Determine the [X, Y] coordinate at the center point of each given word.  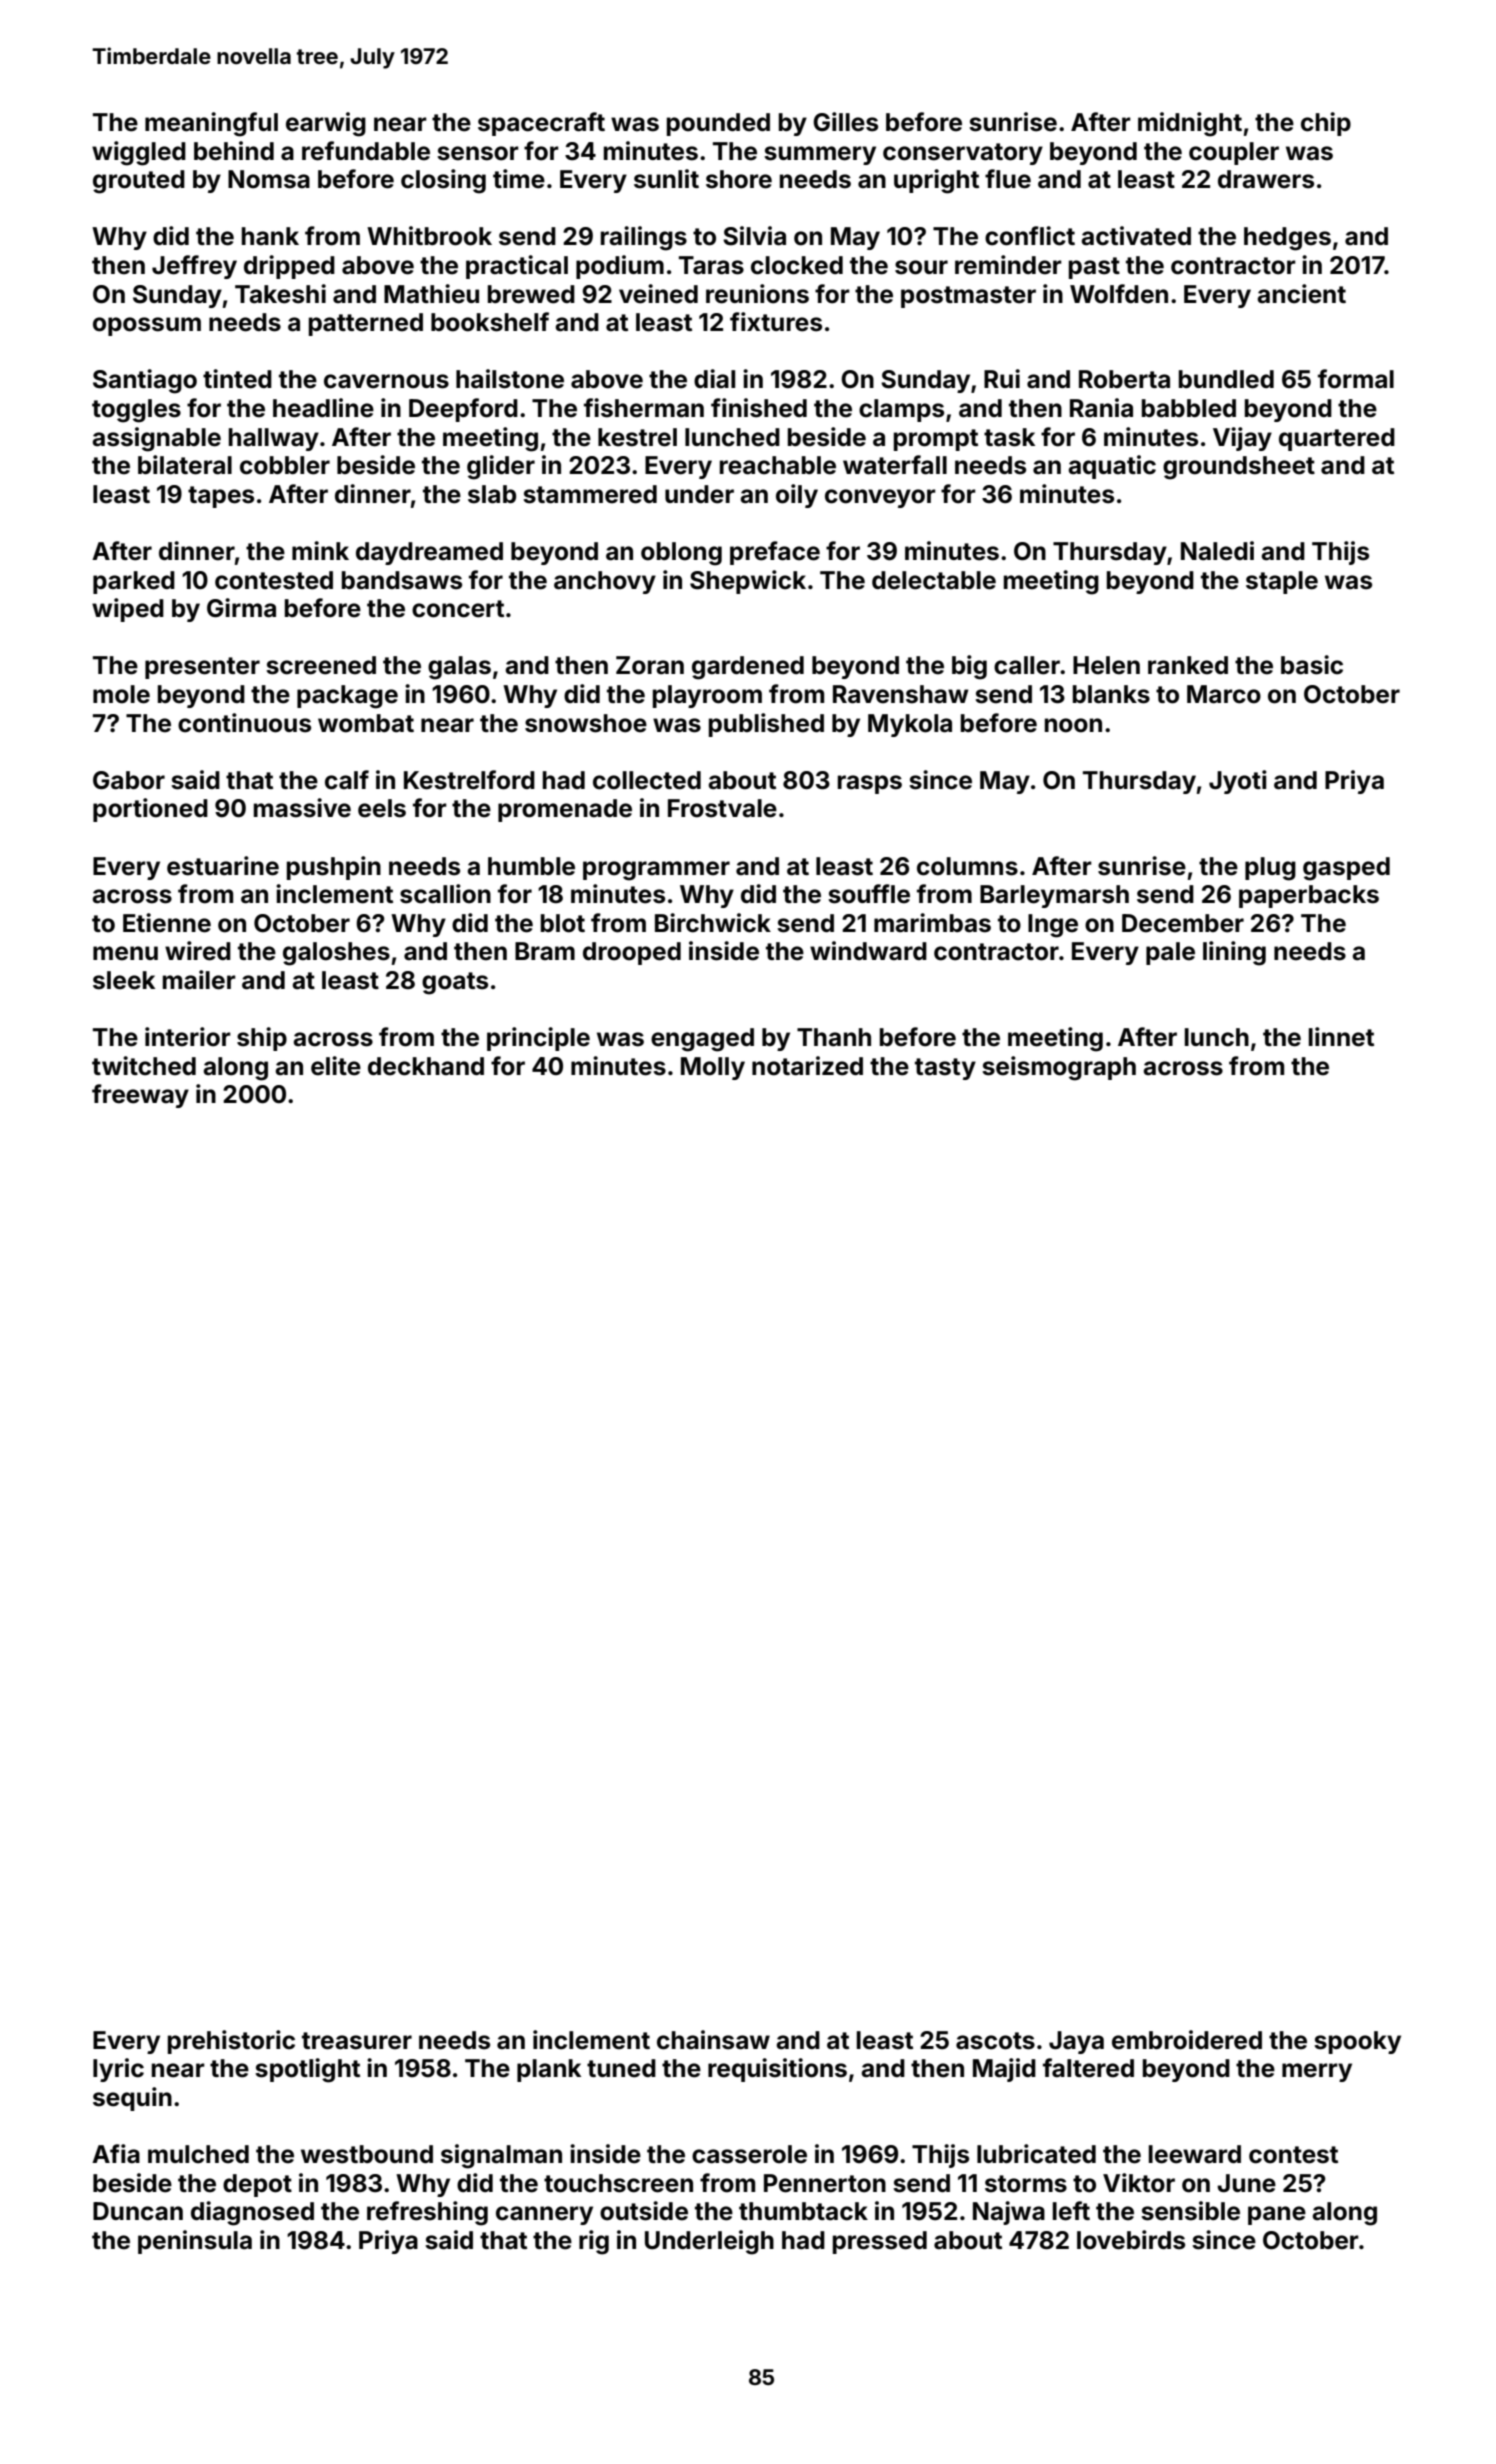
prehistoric [231, 2042]
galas [459, 668]
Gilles [845, 122]
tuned [621, 2068]
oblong [681, 554]
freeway [140, 1096]
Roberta [1124, 379]
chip [1326, 124]
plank [549, 2070]
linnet [1341, 1037]
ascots [995, 2041]
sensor [478, 153]
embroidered [1187, 2040]
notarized [807, 1066]
